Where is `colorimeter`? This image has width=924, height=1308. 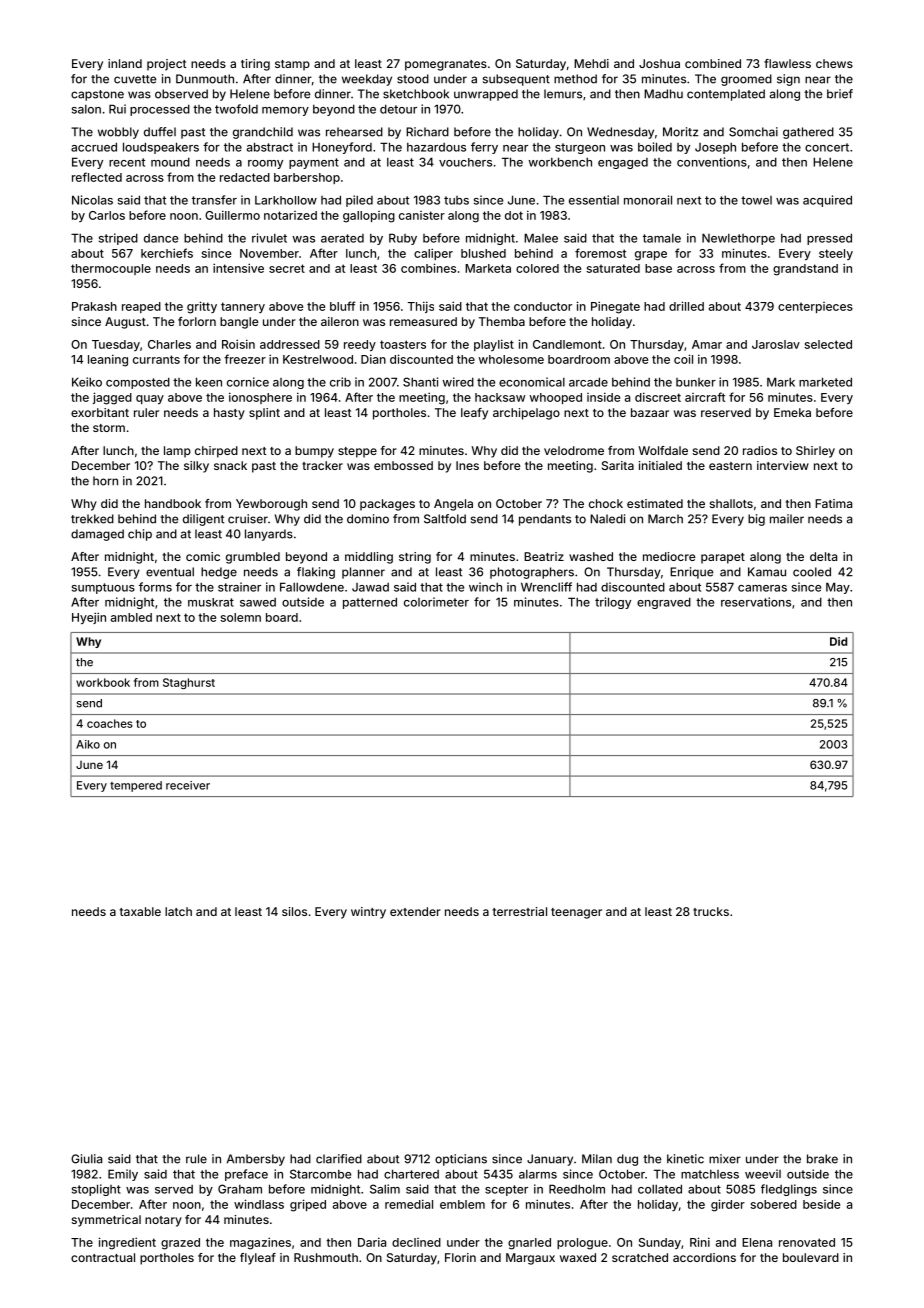
colorimeter is located at coordinates (436, 602).
